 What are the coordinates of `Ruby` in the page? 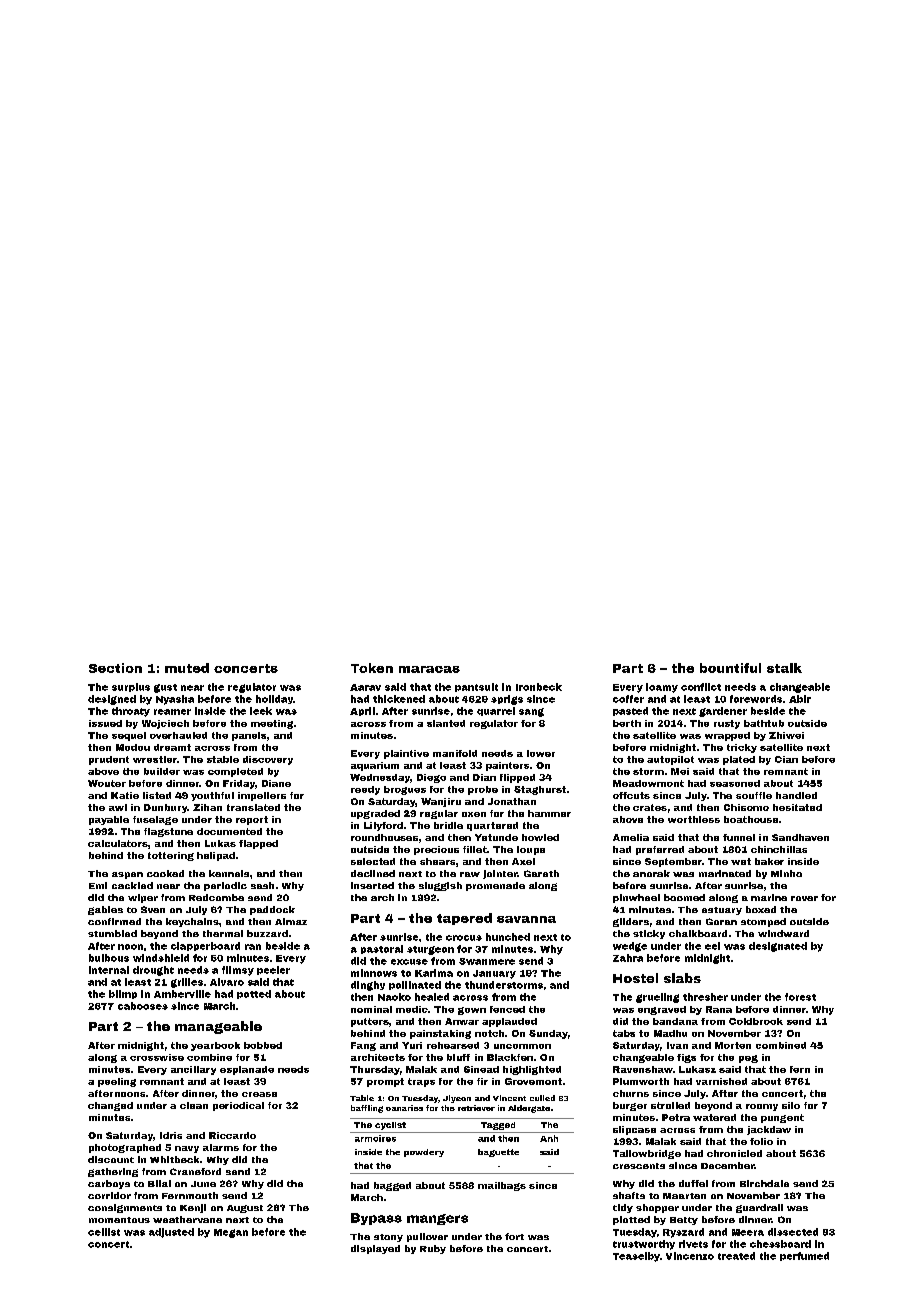 It's located at (433, 1249).
